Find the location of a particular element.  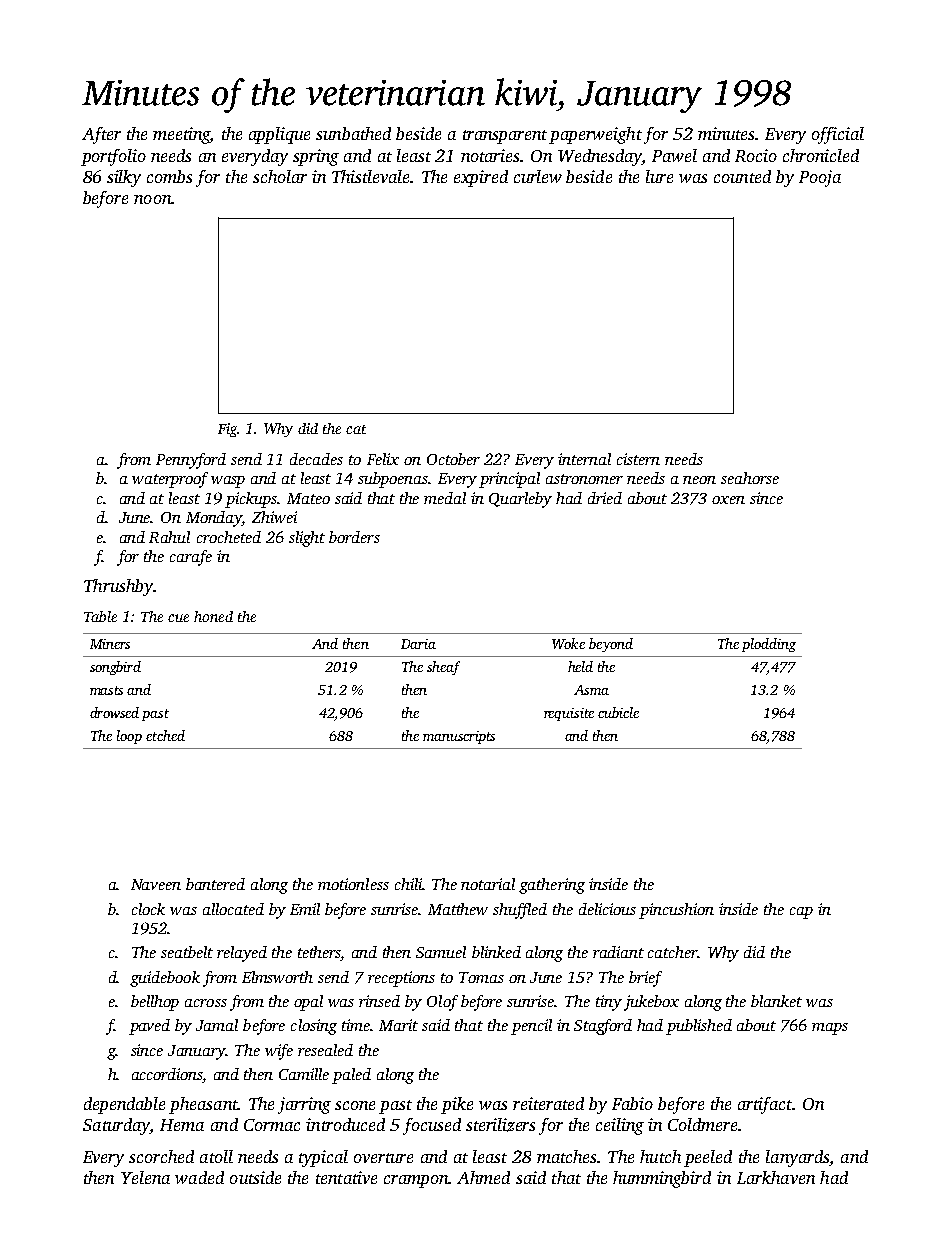

noon is located at coordinates (152, 199).
